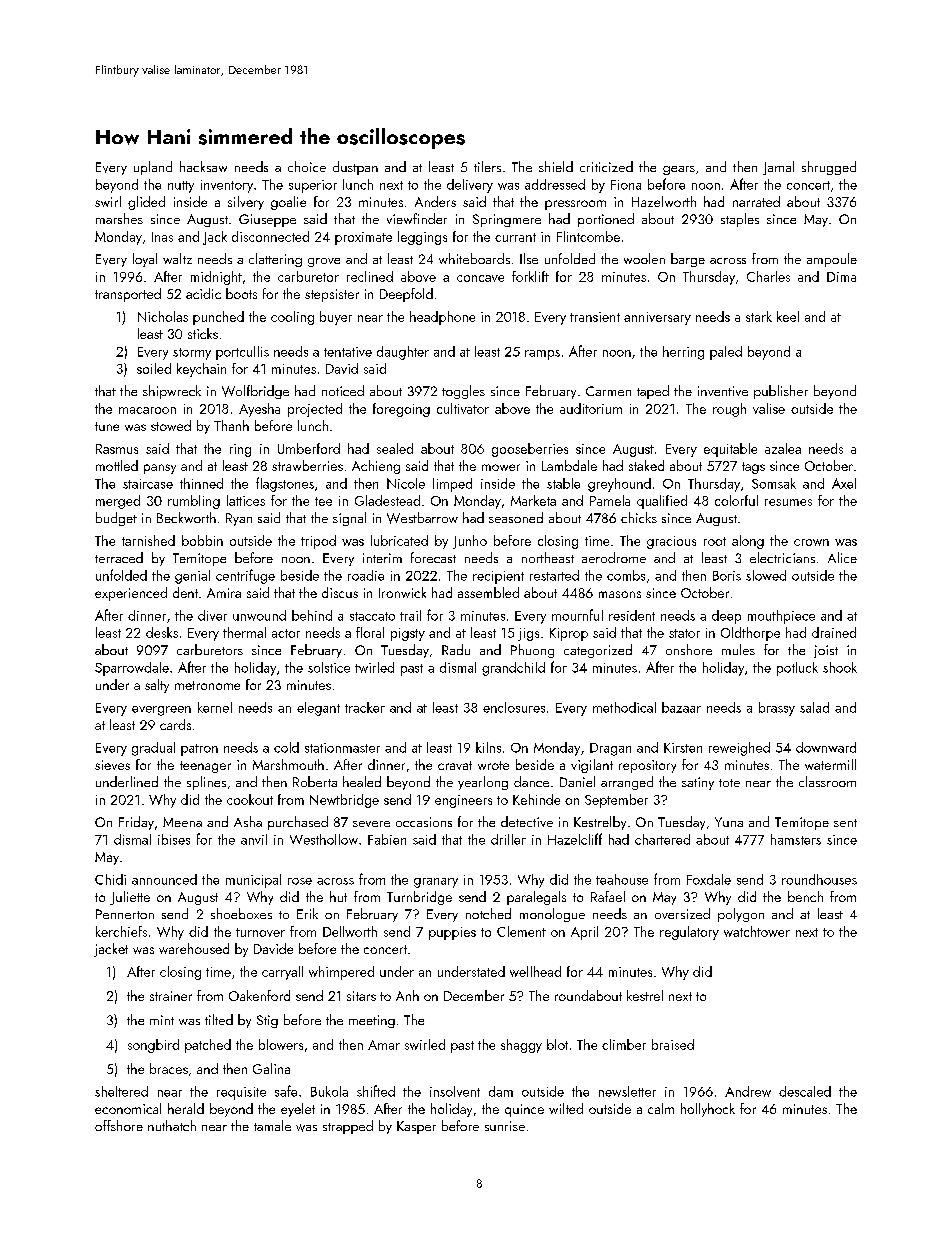 This document has width=952, height=1233. Describe the element at coordinates (811, 542) in the document. I see `crown` at that location.
